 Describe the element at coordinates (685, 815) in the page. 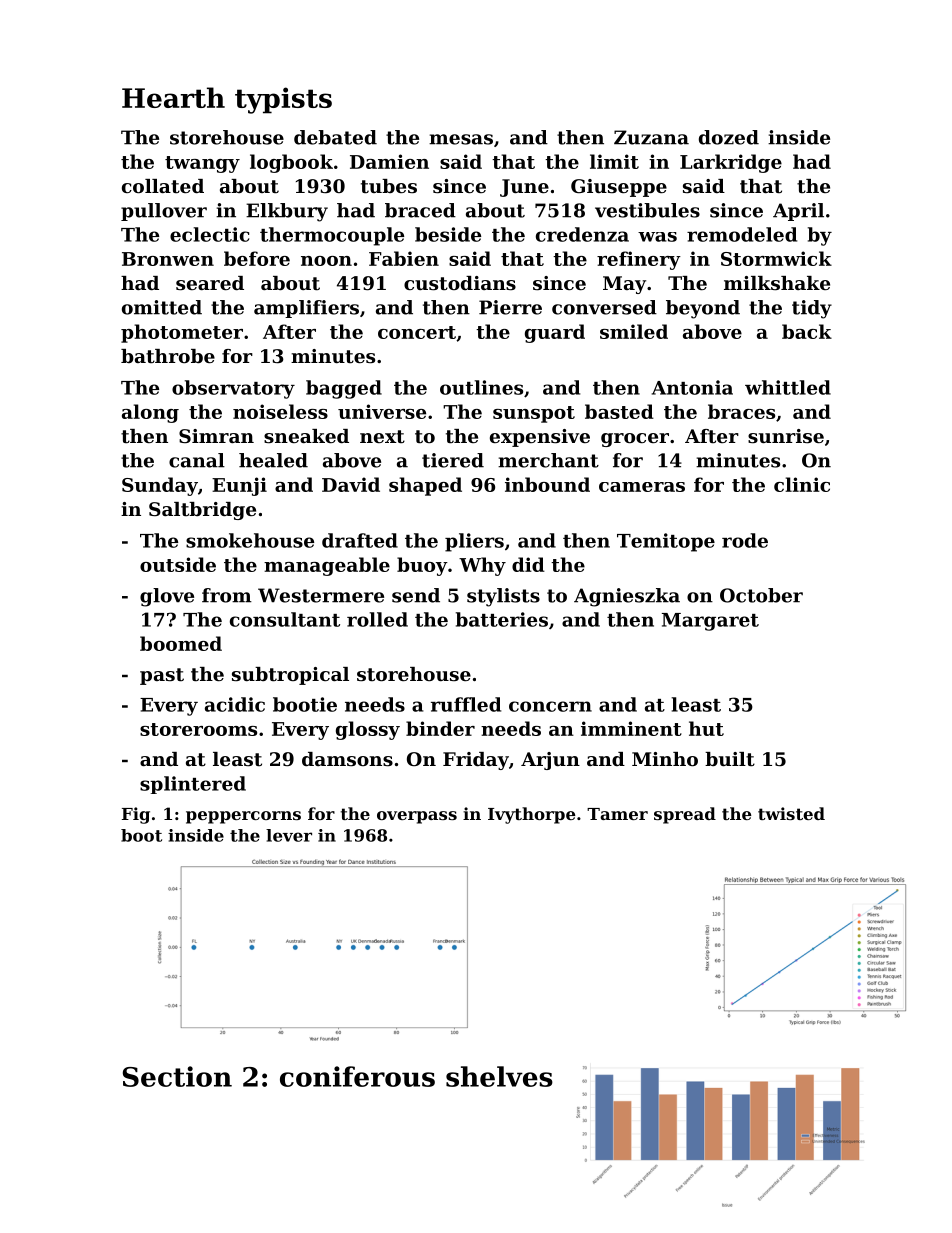

I see `spread` at that location.
